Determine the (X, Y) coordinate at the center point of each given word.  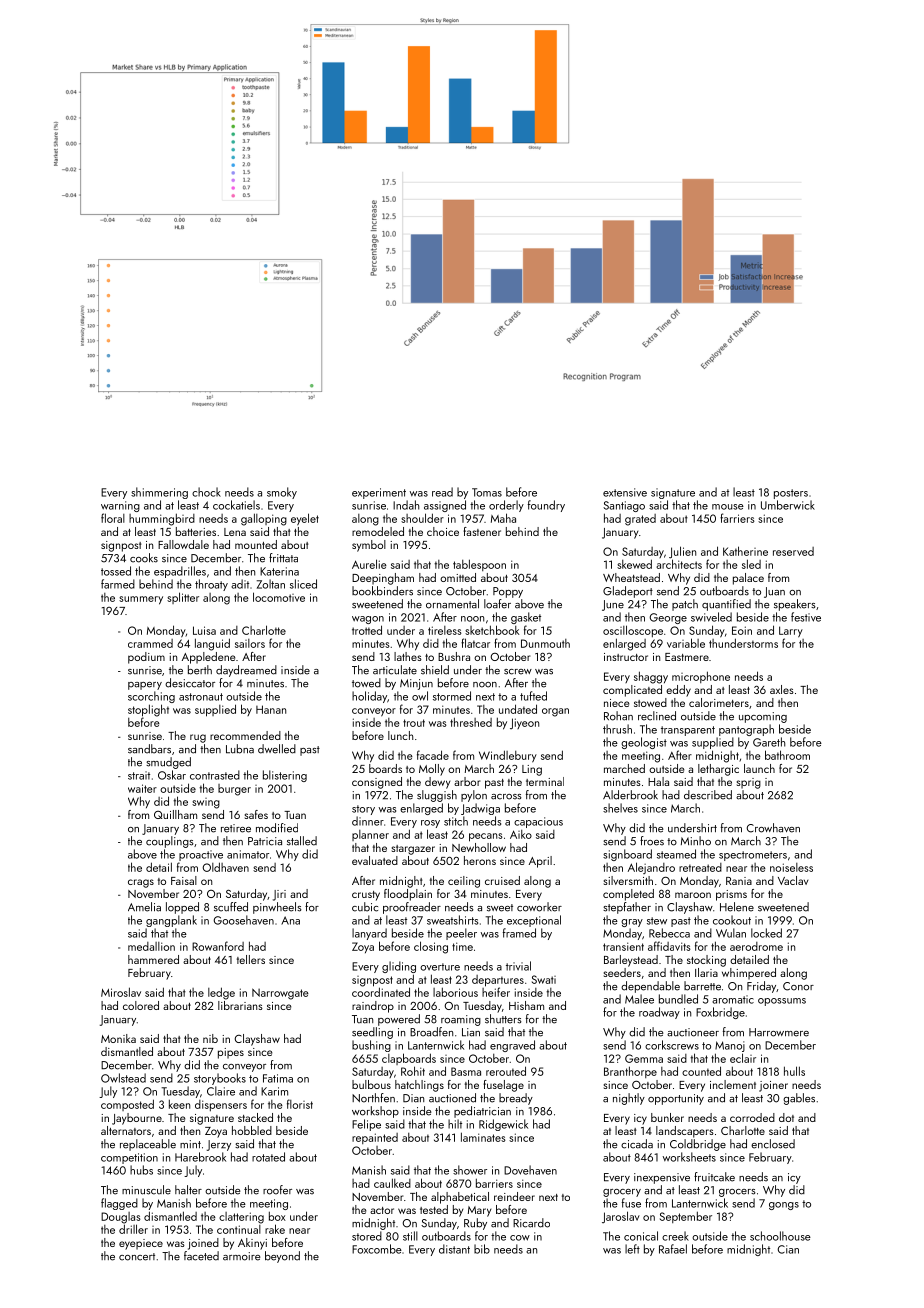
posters (791, 494)
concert (137, 1257)
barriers (494, 1183)
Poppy (508, 592)
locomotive (279, 597)
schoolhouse (780, 1236)
